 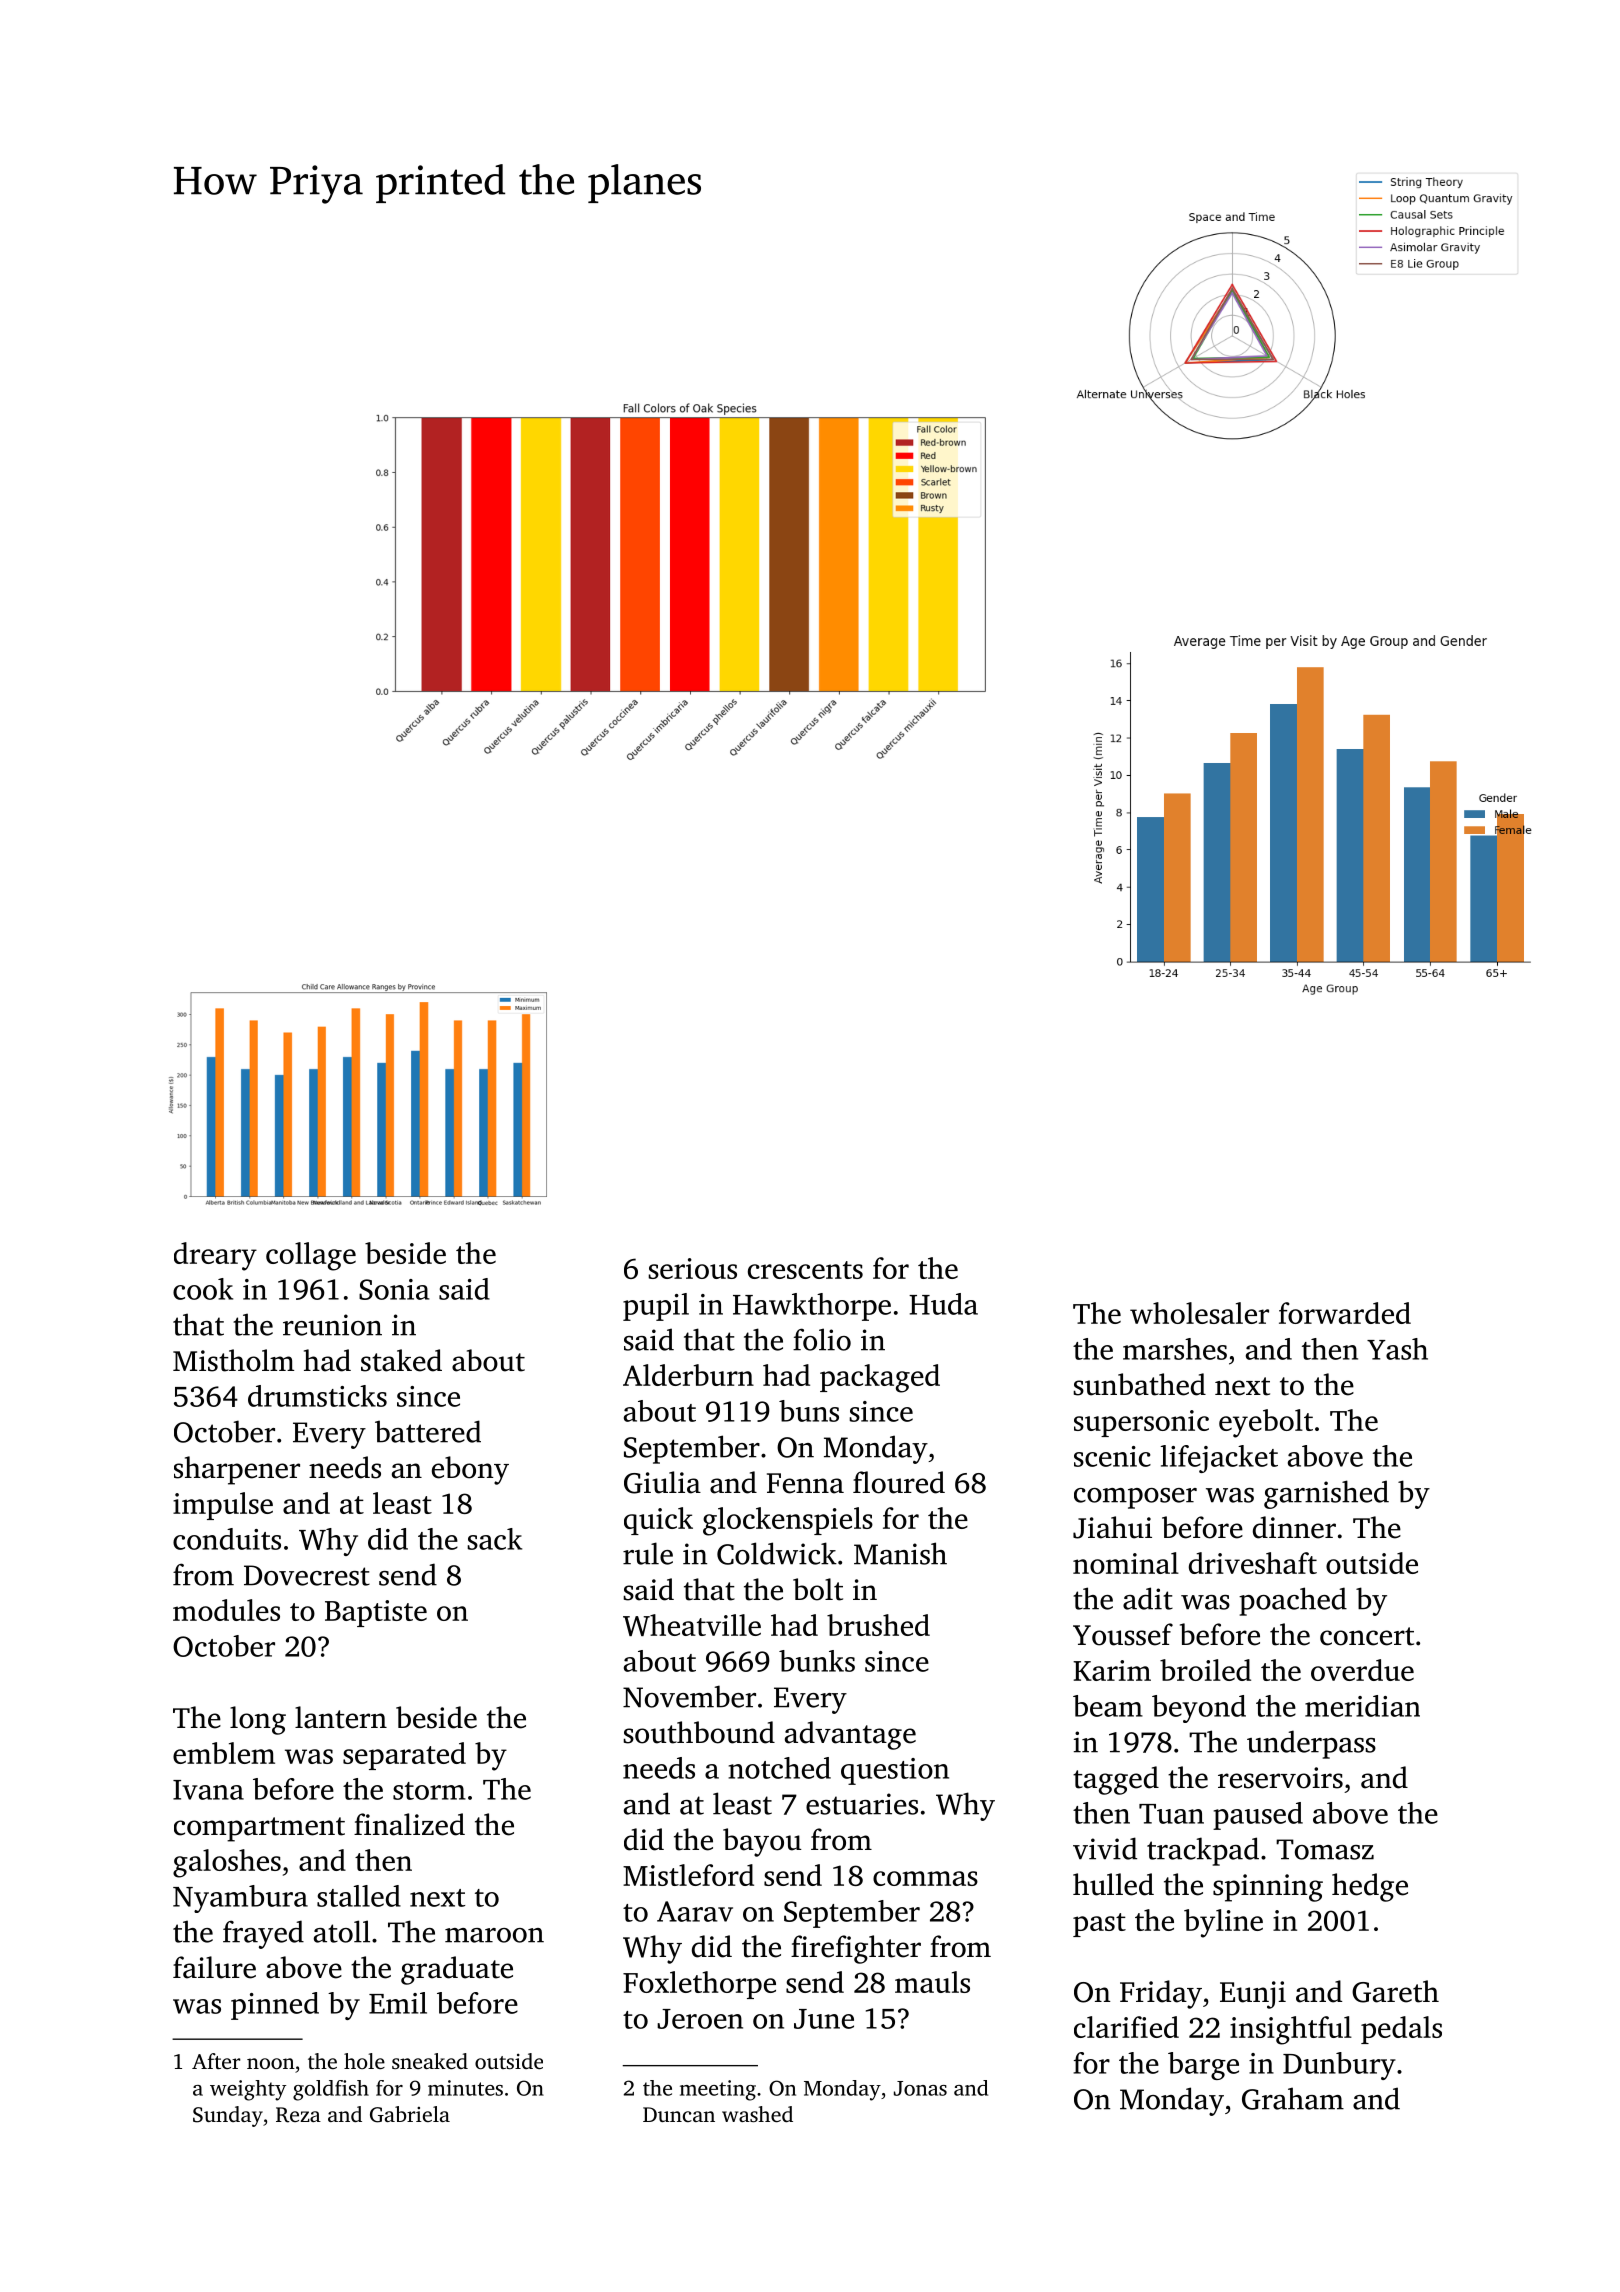 I want to click on Wheatville, so click(x=692, y=1625).
